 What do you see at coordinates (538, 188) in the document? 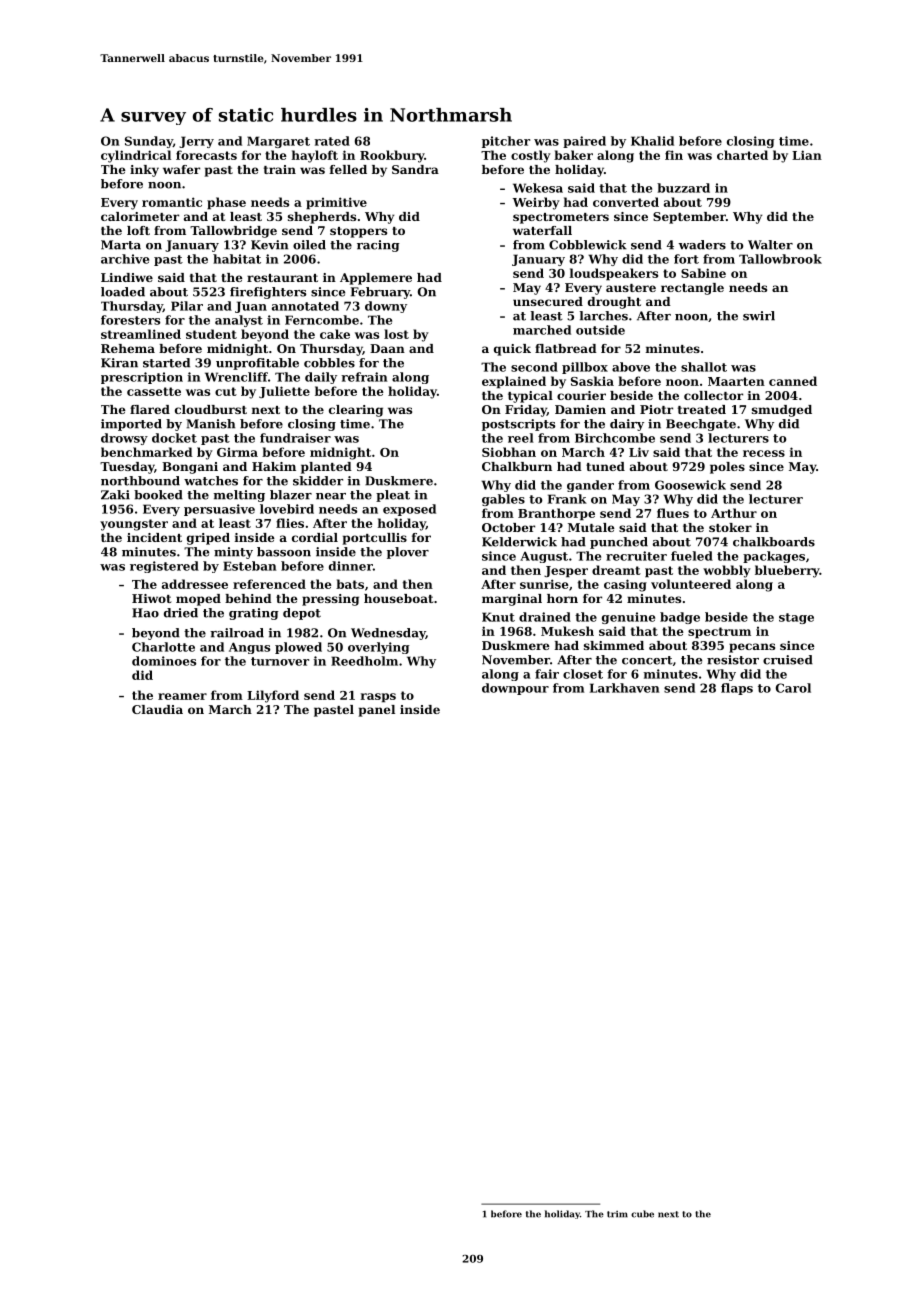
I see `Wekesa` at bounding box center [538, 188].
